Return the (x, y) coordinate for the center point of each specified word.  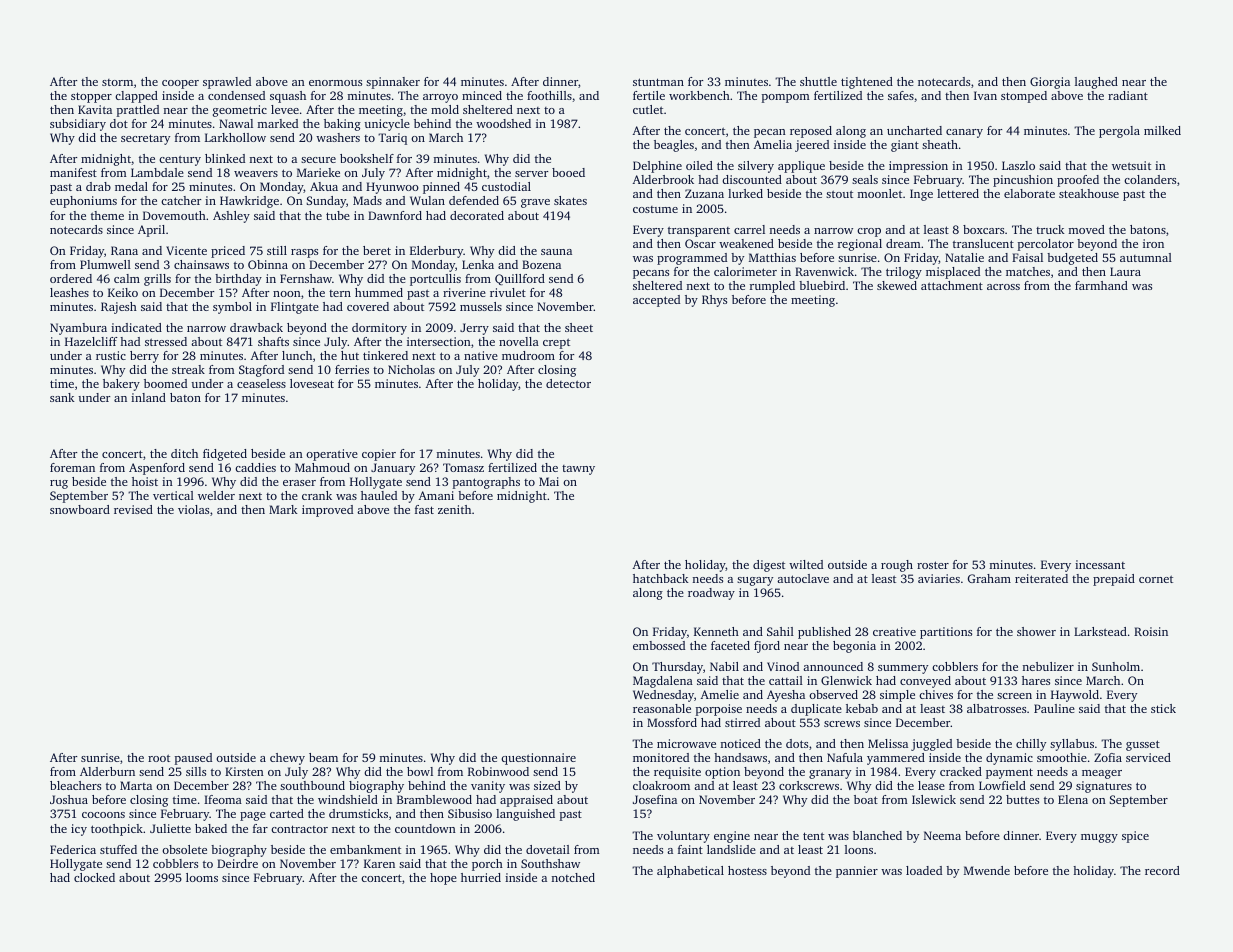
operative (332, 455)
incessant (1100, 564)
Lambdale (157, 172)
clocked (94, 877)
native (481, 355)
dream (903, 243)
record (1162, 870)
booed (568, 172)
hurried (481, 877)
